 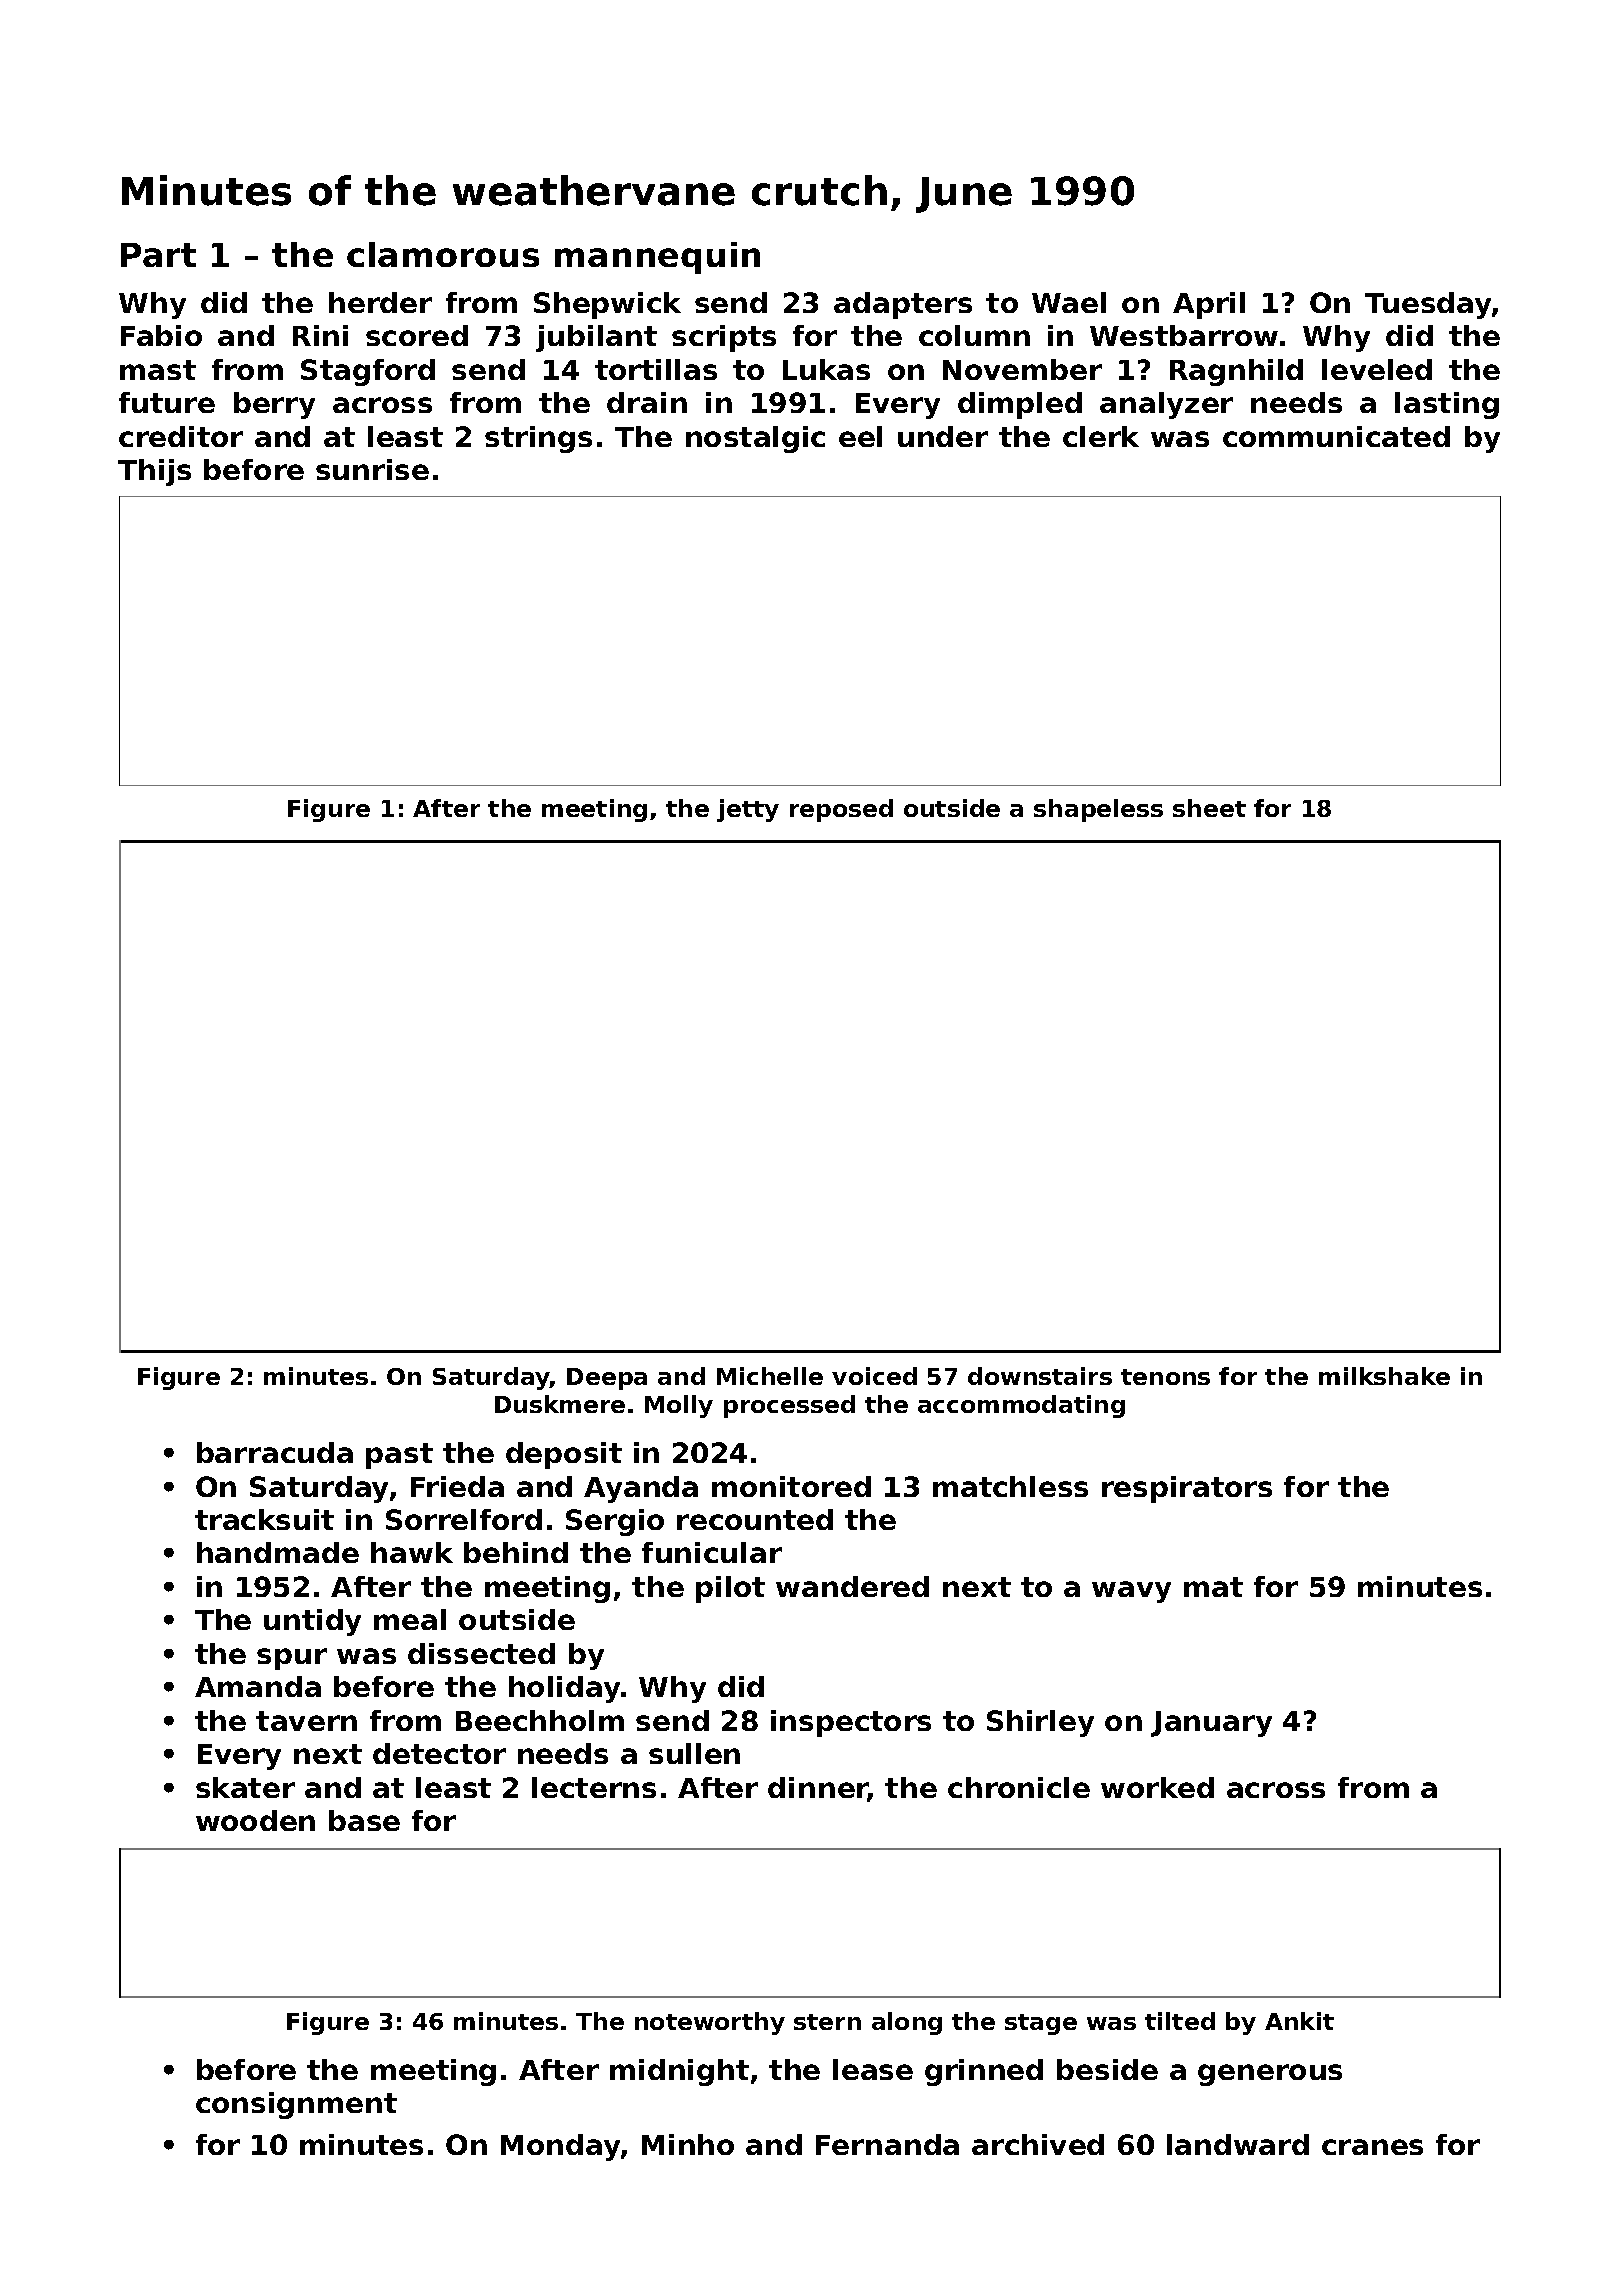 What do you see at coordinates (730, 1589) in the image?
I see `pilot` at bounding box center [730, 1589].
